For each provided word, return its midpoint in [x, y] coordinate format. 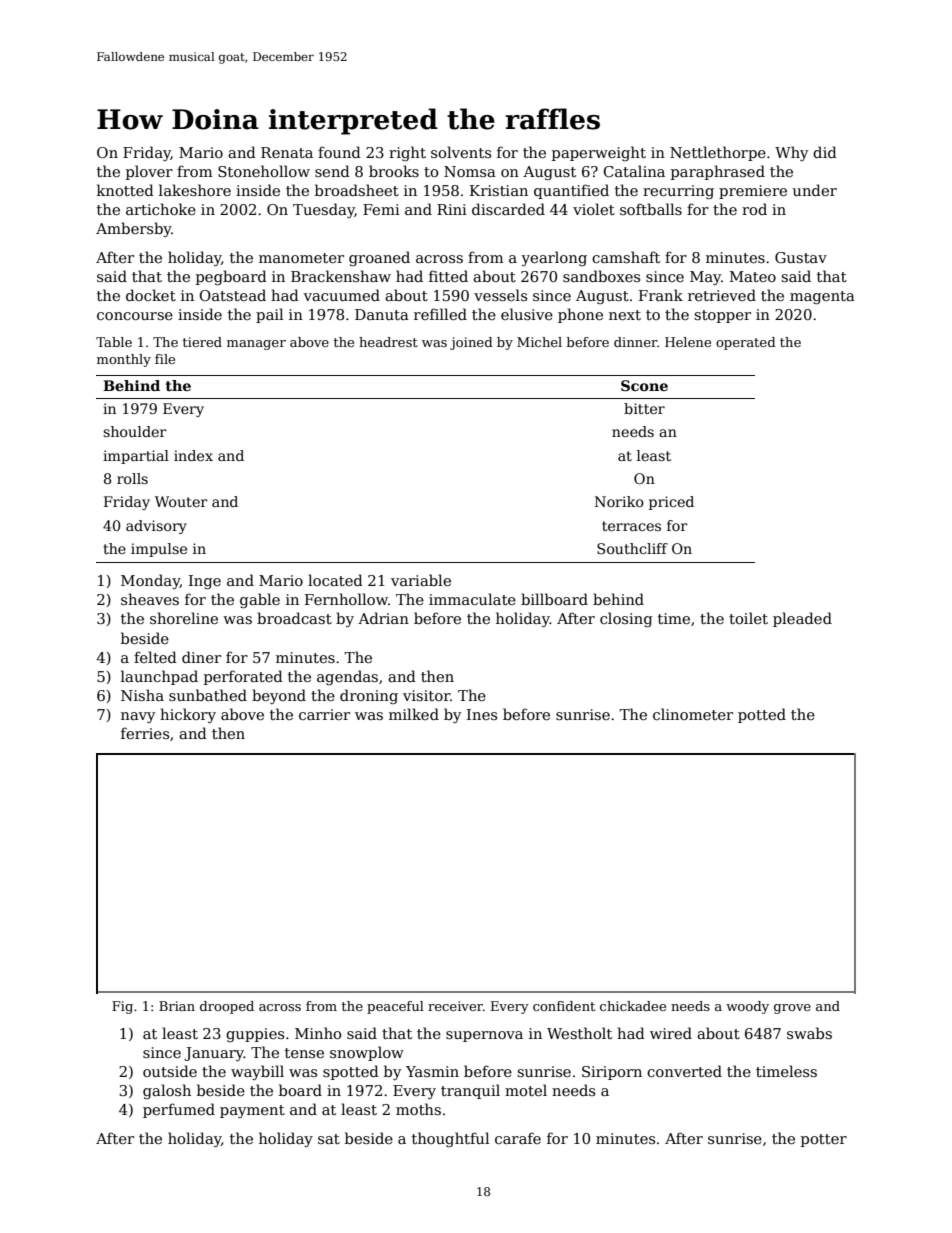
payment [252, 1111]
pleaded [802, 619]
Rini [452, 209]
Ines [482, 714]
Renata [287, 152]
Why [791, 153]
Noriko [619, 501]
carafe [518, 1138]
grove [792, 1009]
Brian [177, 1006]
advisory [156, 527]
